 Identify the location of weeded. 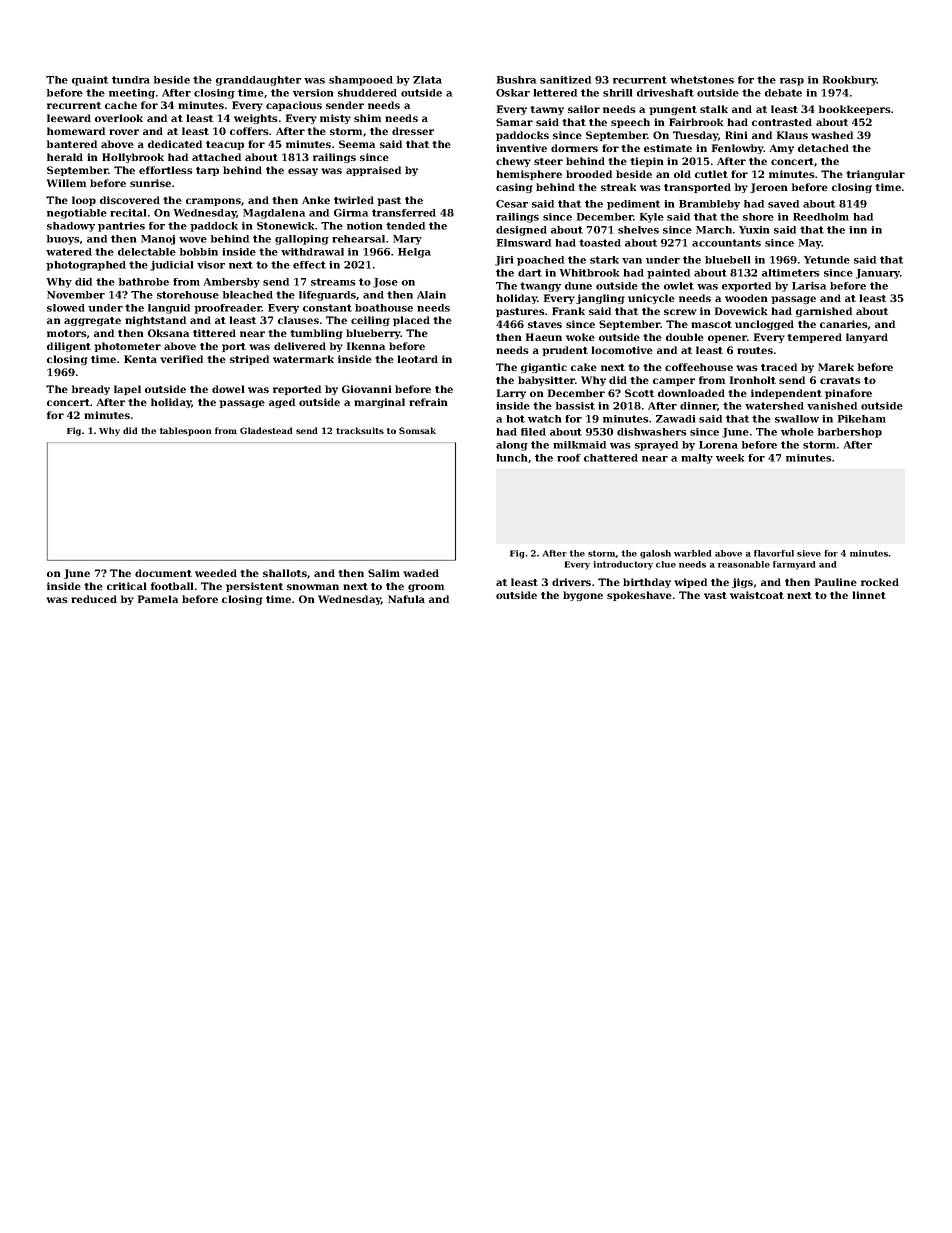
(216, 573).
